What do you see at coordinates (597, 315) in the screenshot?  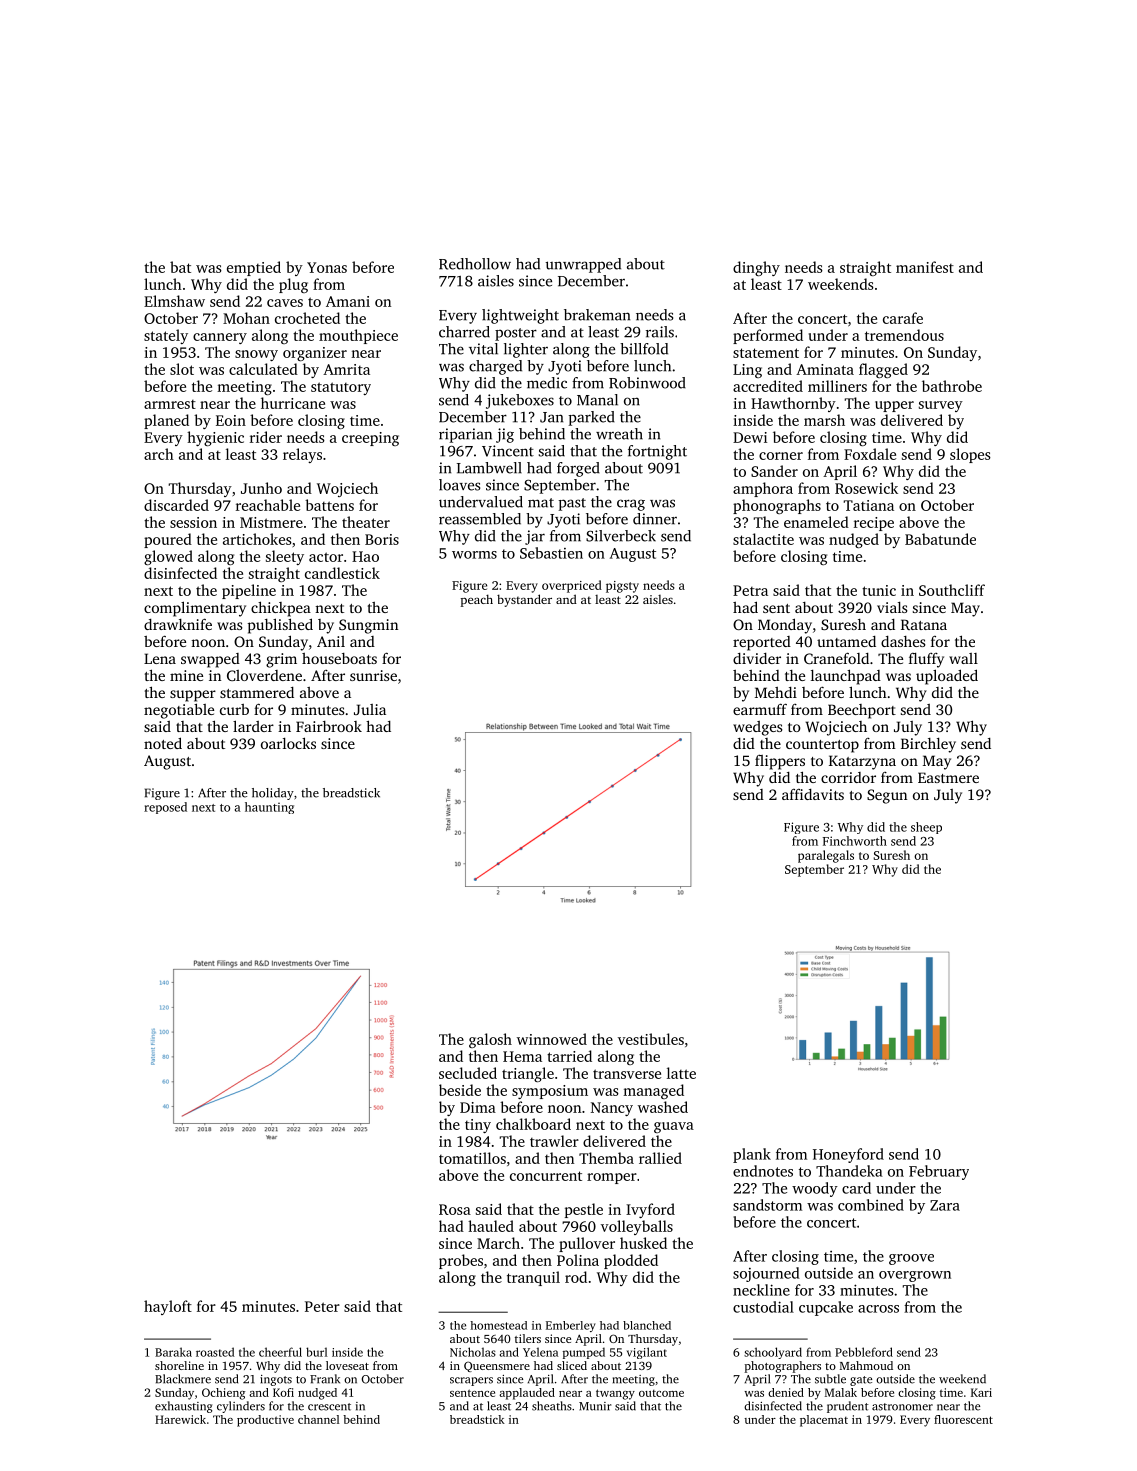 I see `brakeman` at bounding box center [597, 315].
